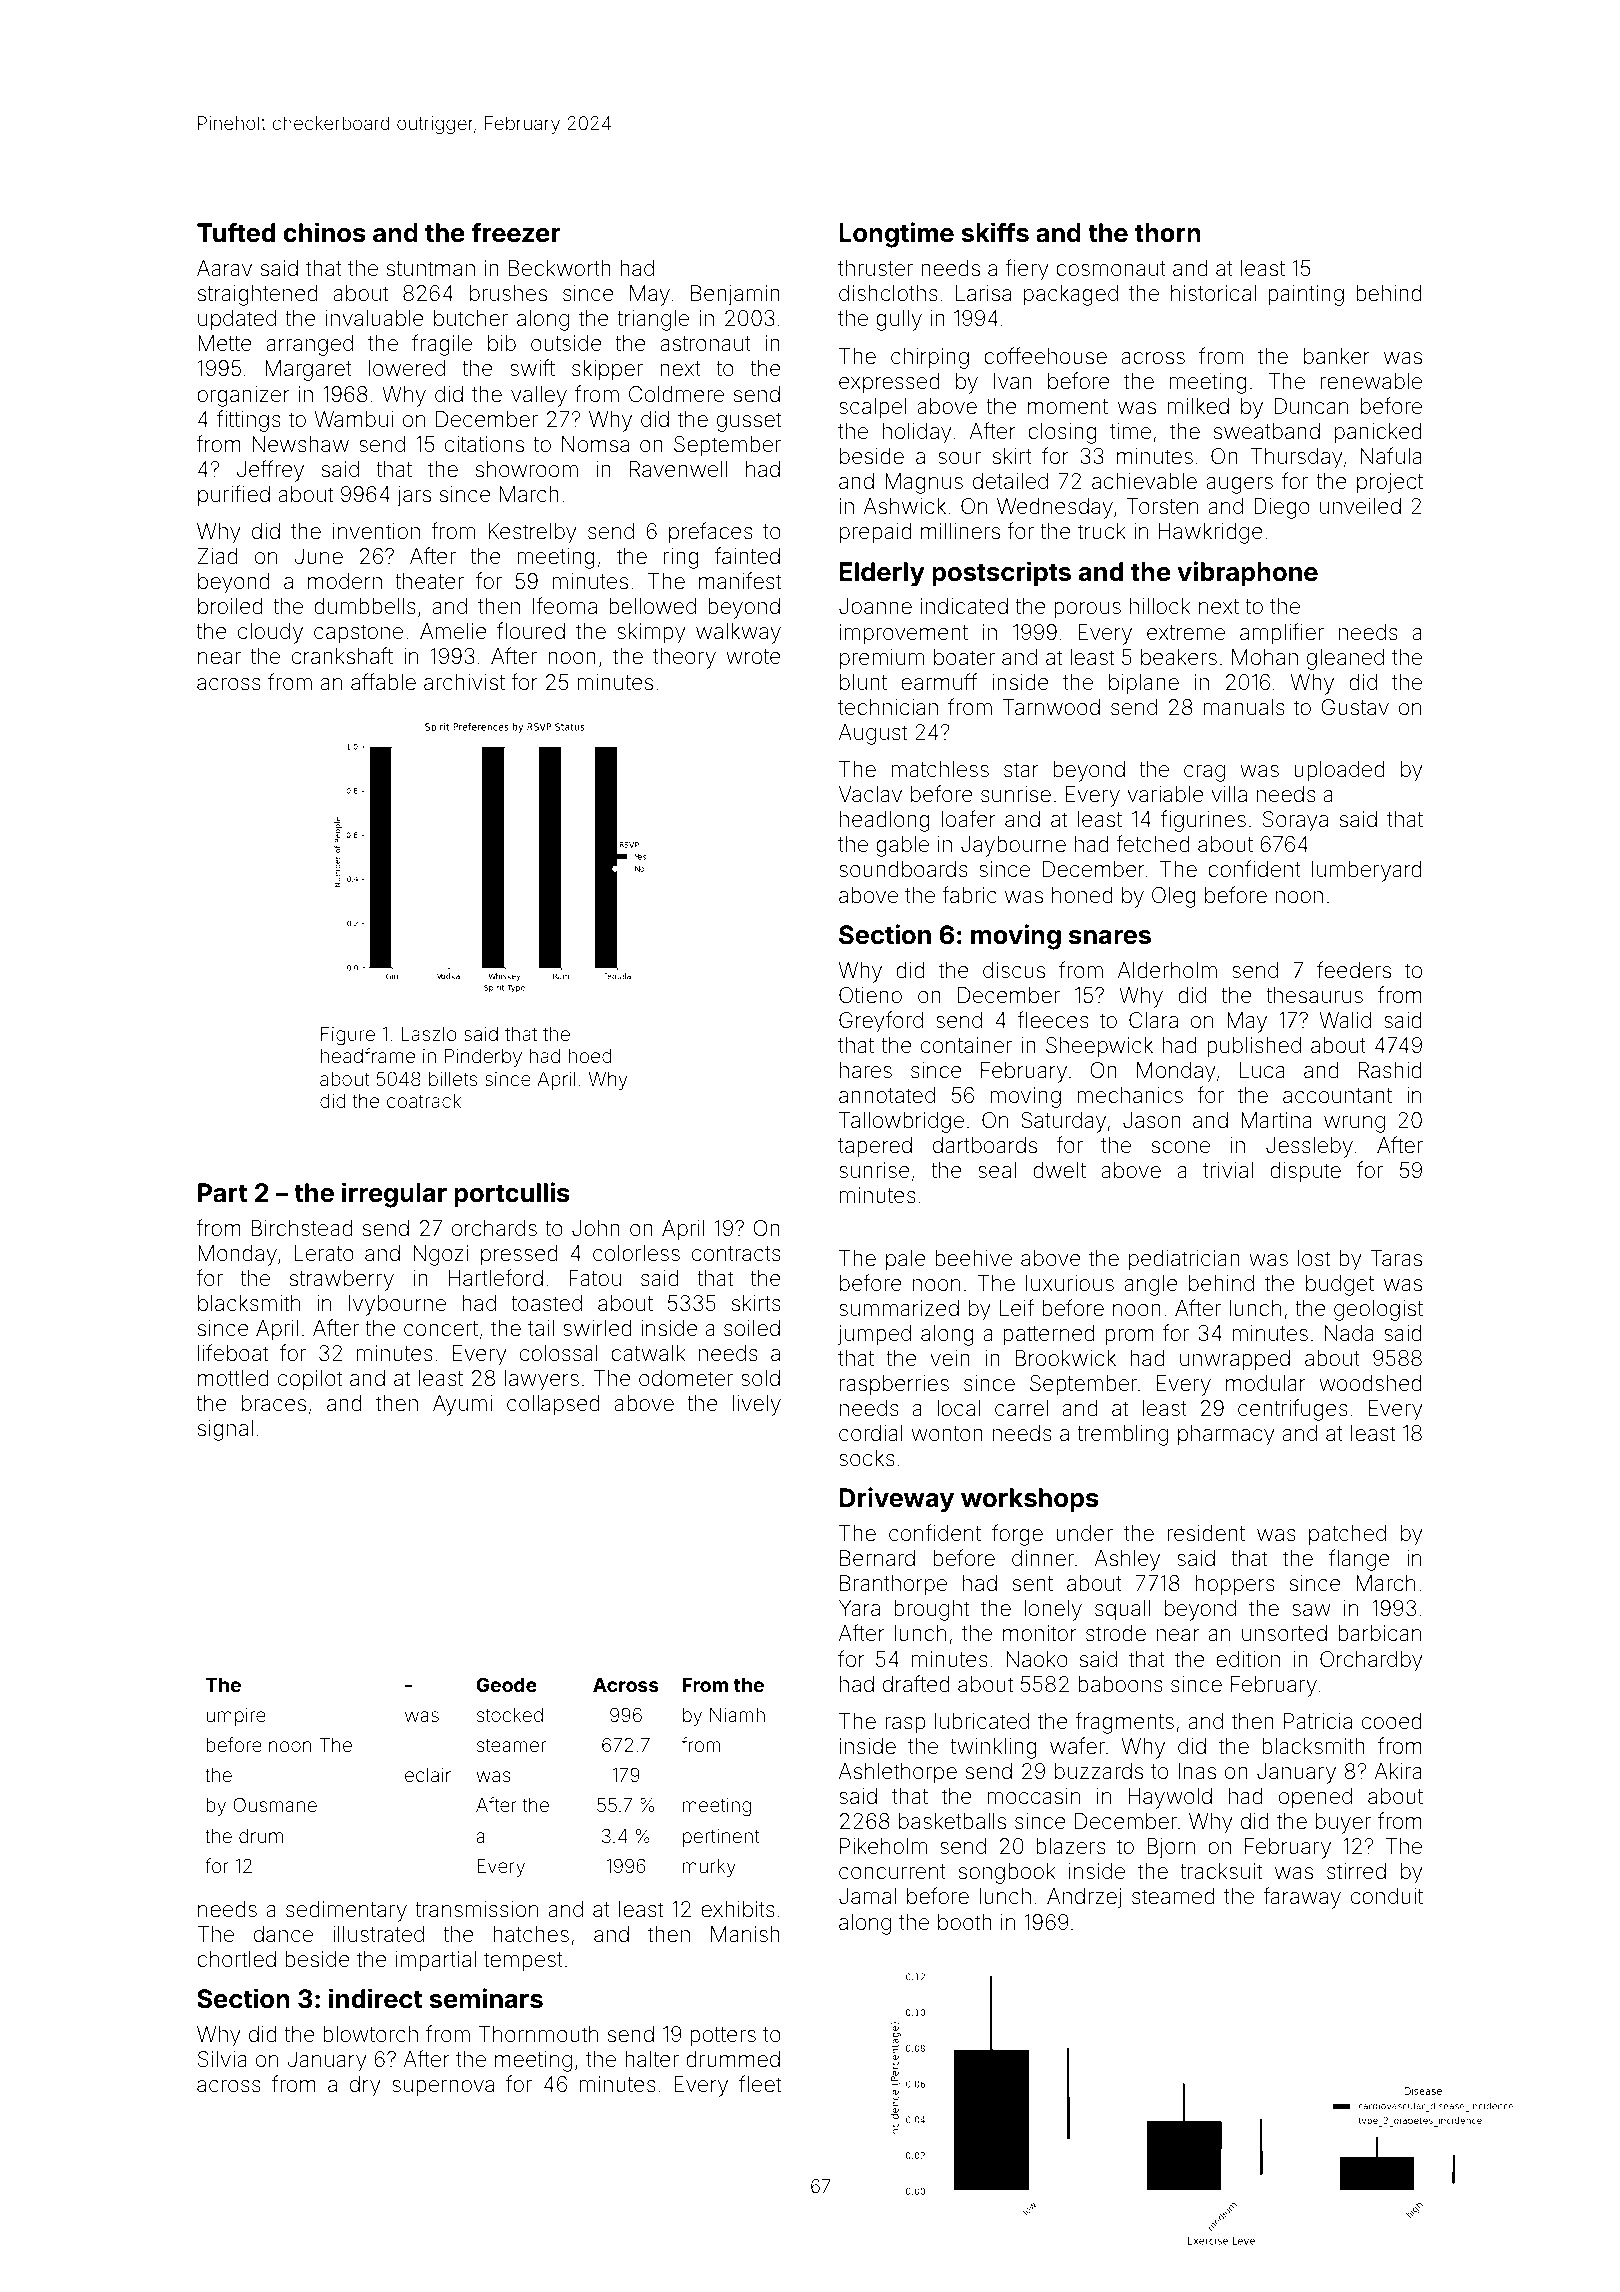  What do you see at coordinates (516, 232) in the screenshot?
I see `freezer` at bounding box center [516, 232].
